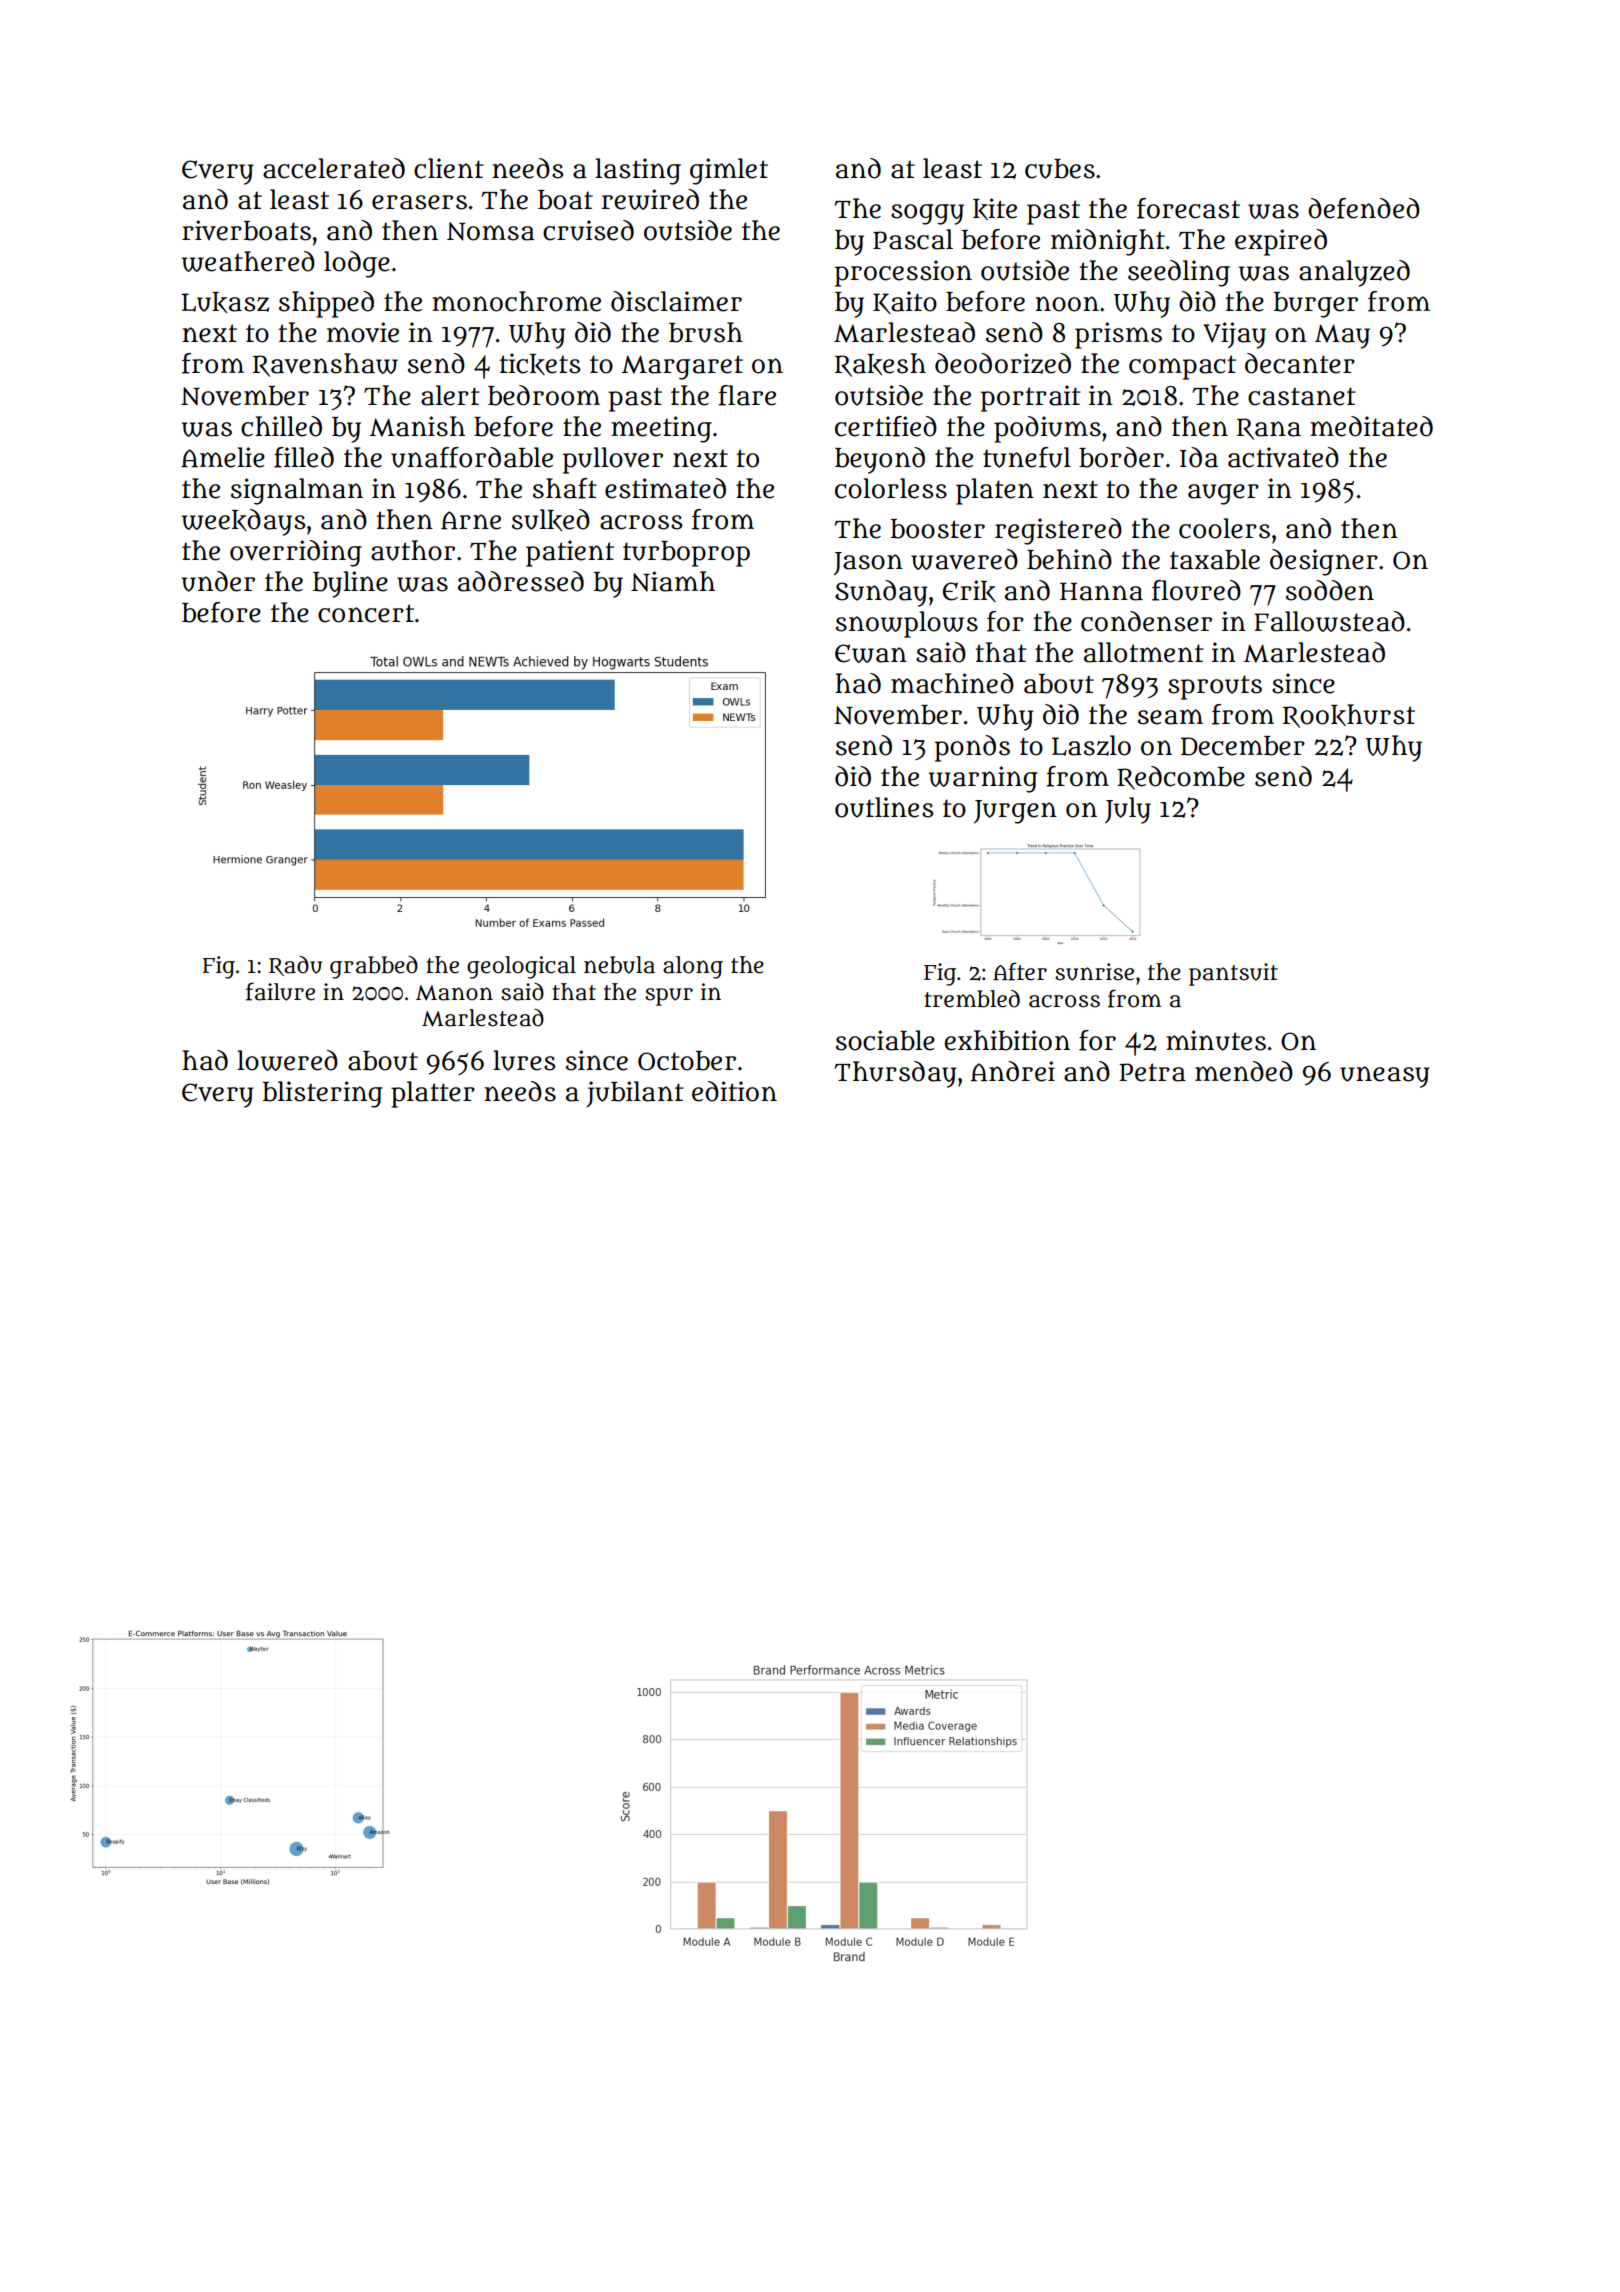 The width and height of the screenshot is (1620, 2292). Describe the element at coordinates (334, 168) in the screenshot. I see `accelerated` at that location.
